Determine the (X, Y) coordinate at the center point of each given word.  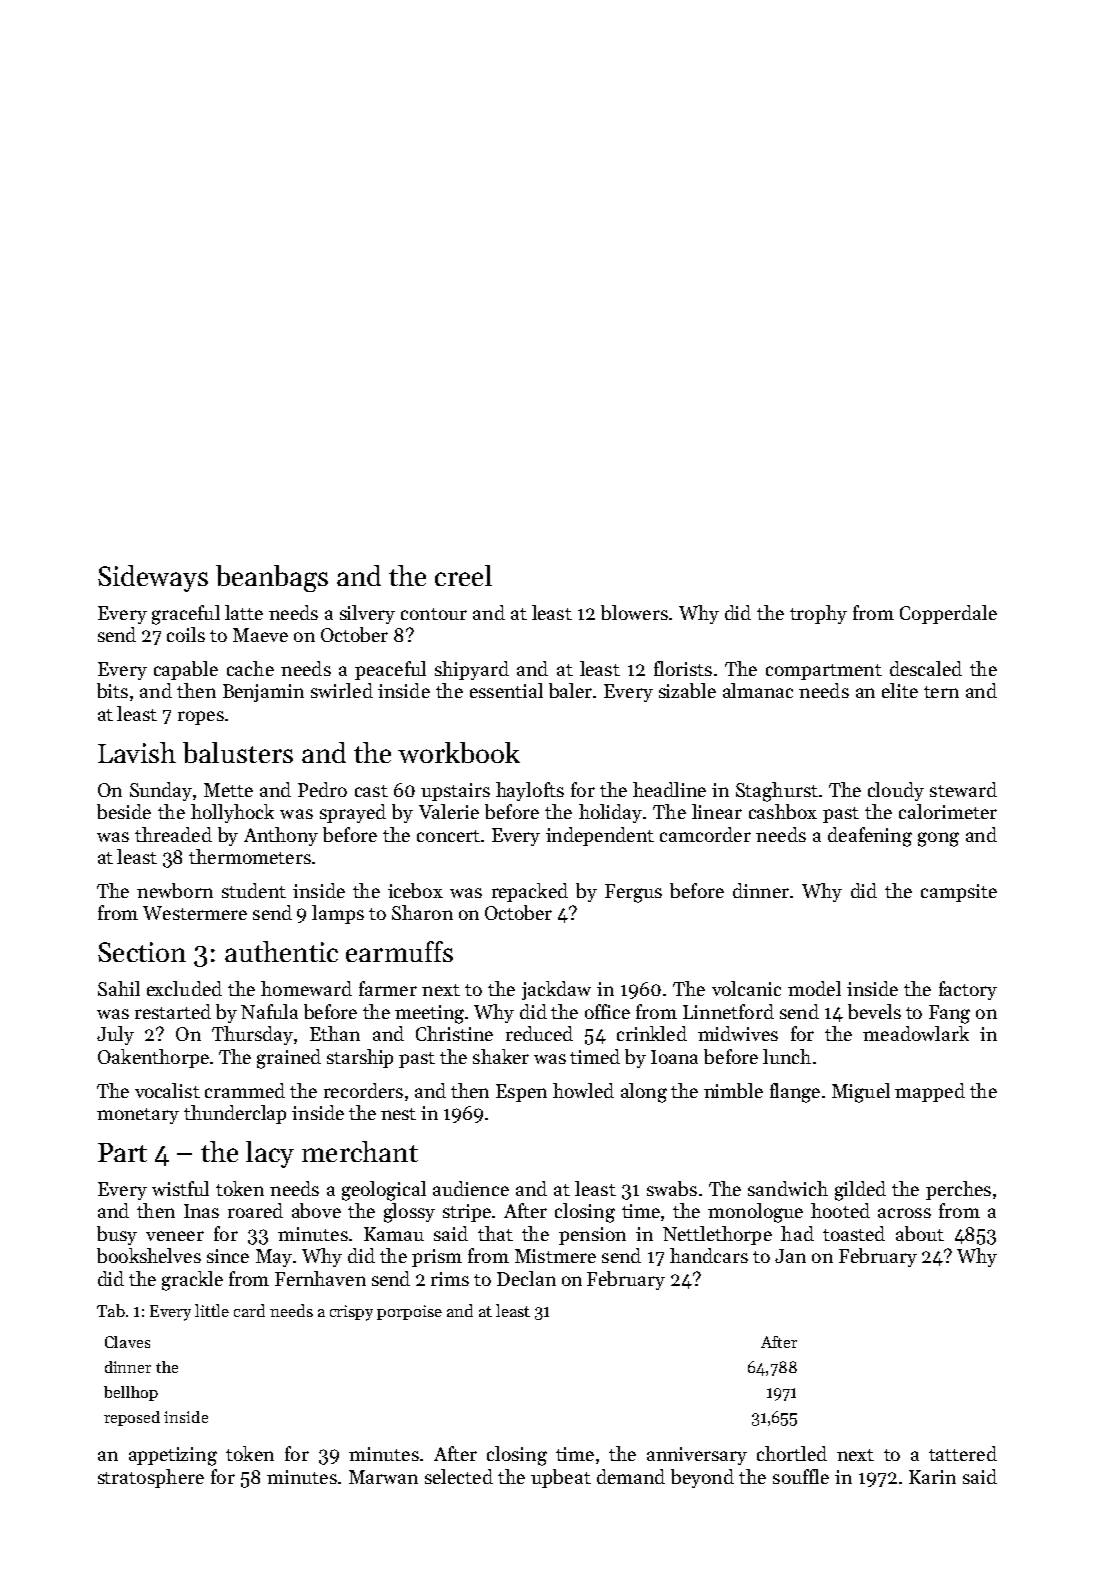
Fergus (633, 893)
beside (124, 811)
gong (938, 839)
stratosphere (151, 1478)
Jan (790, 1256)
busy (117, 1235)
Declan (526, 1278)
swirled (342, 690)
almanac (758, 690)
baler (570, 690)
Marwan (383, 1477)
